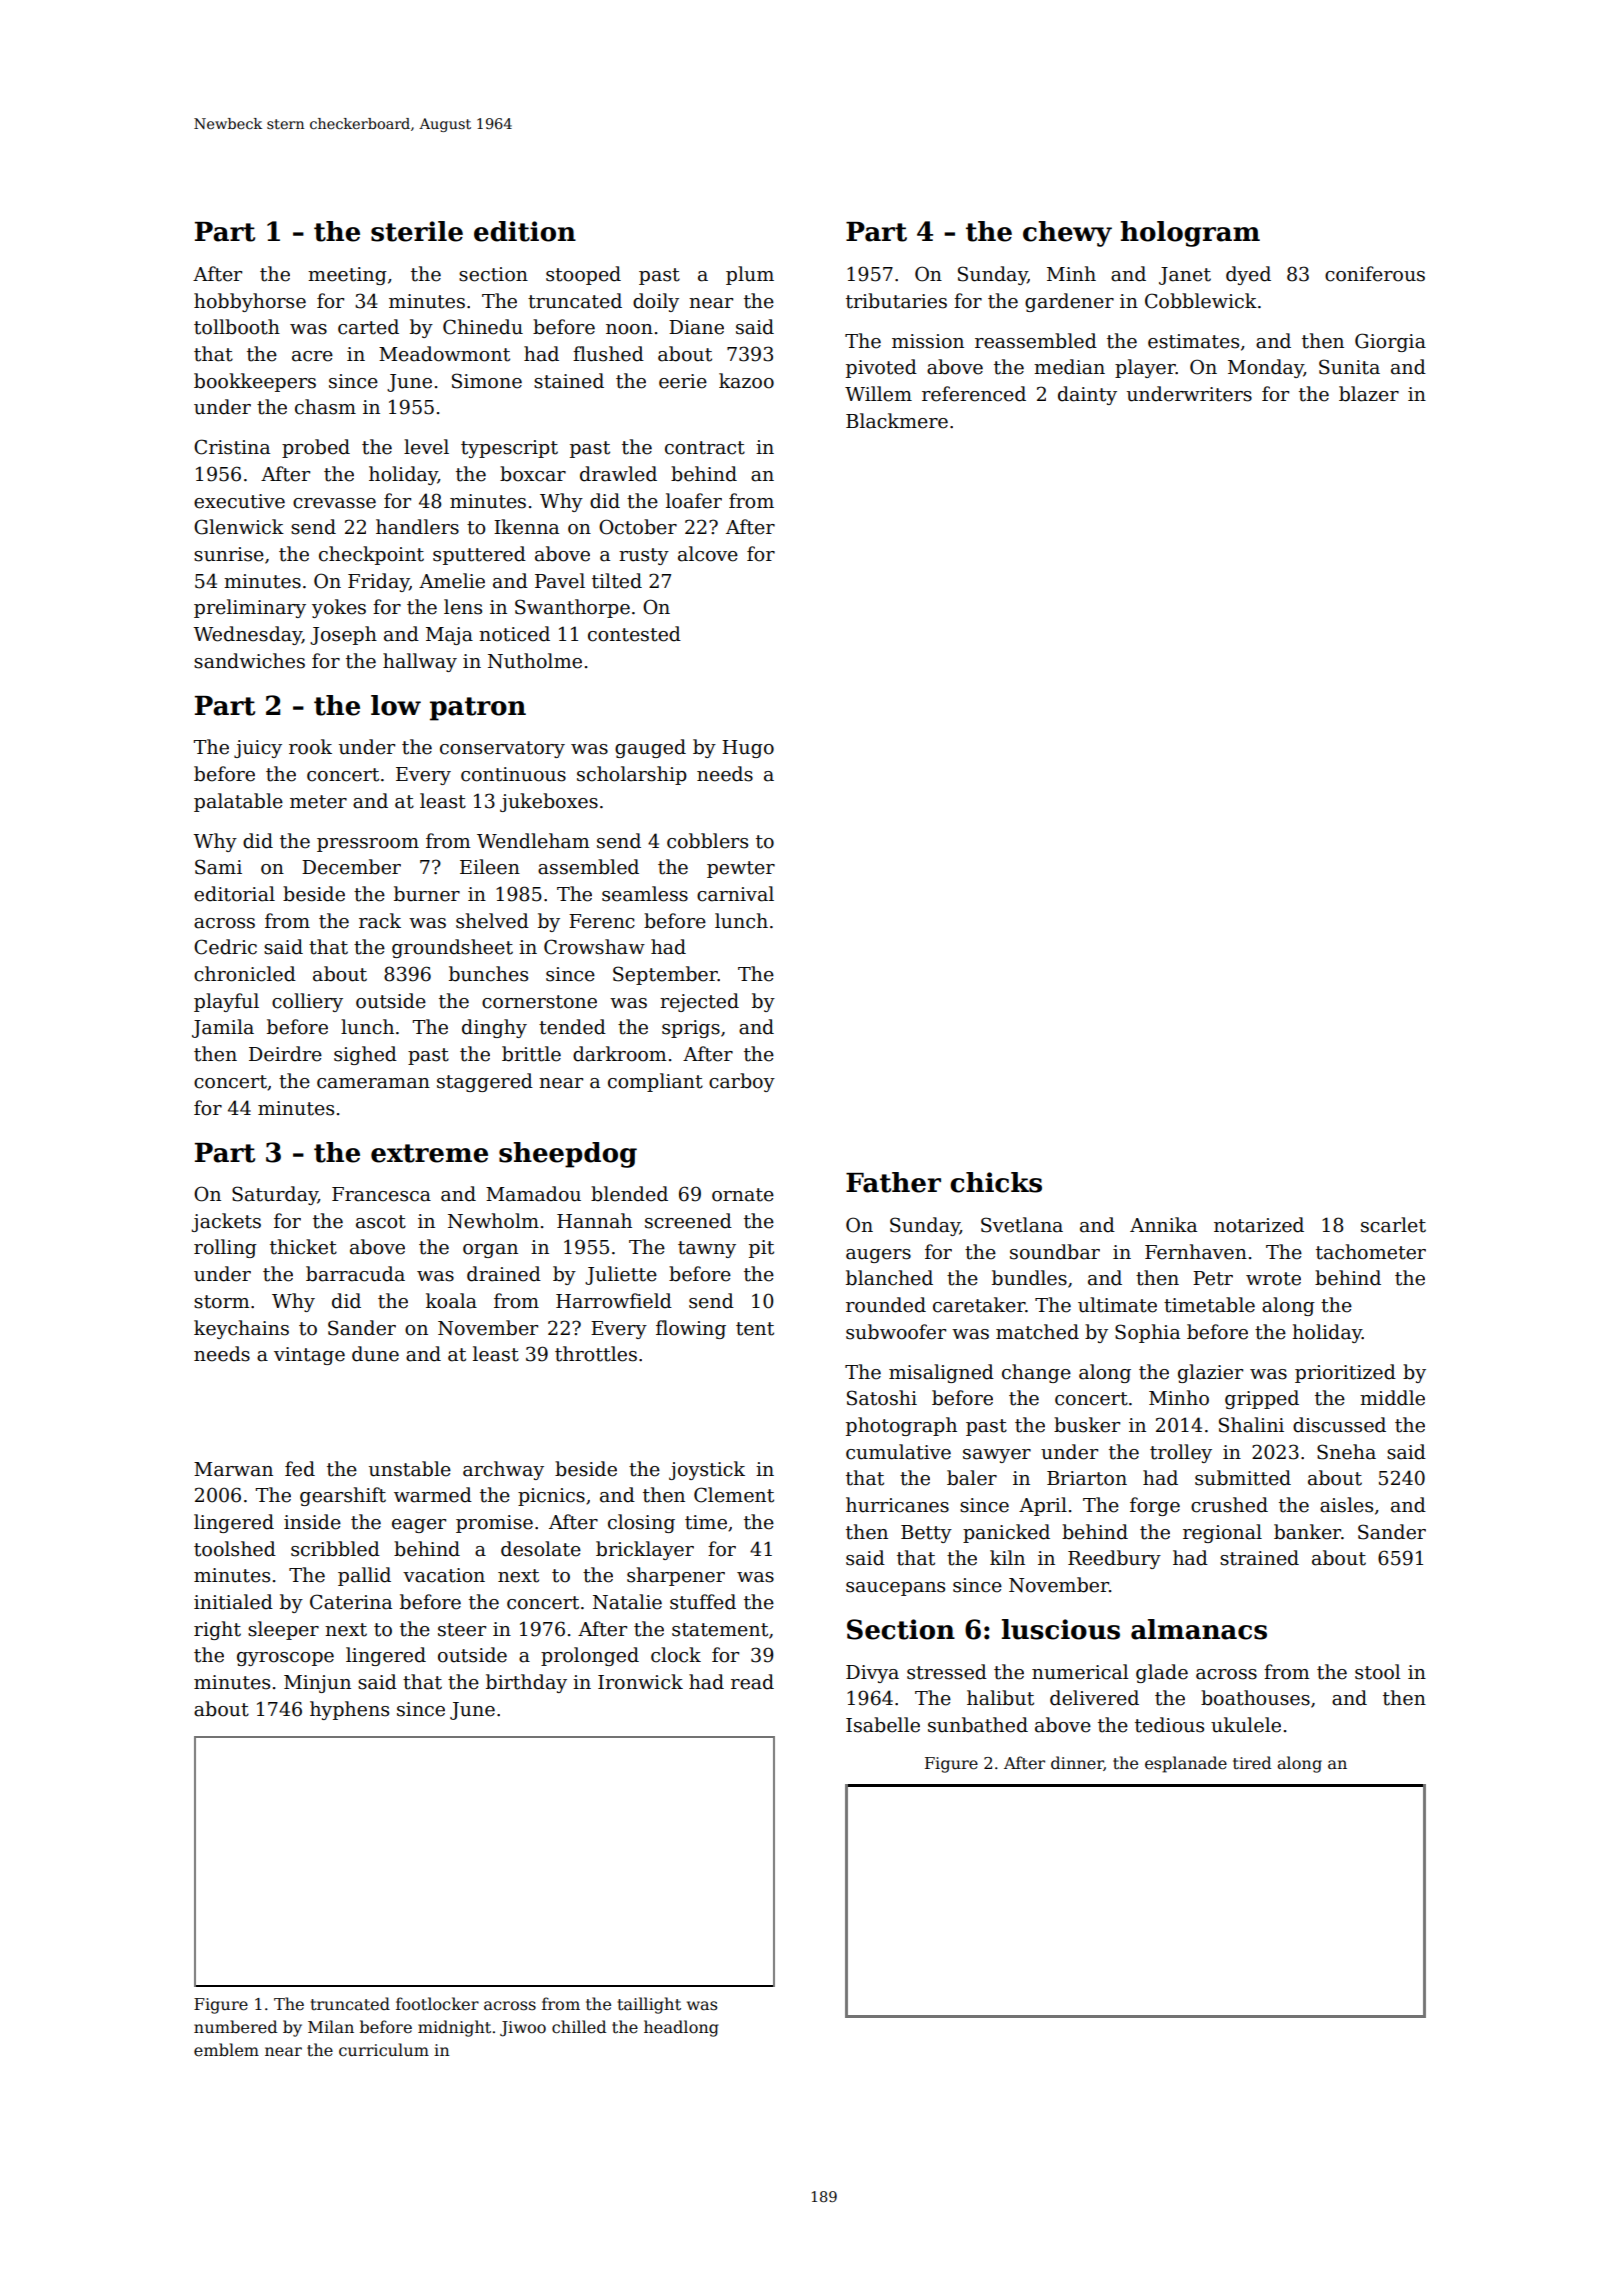 The image size is (1620, 2292). I want to click on cobblers, so click(707, 841).
